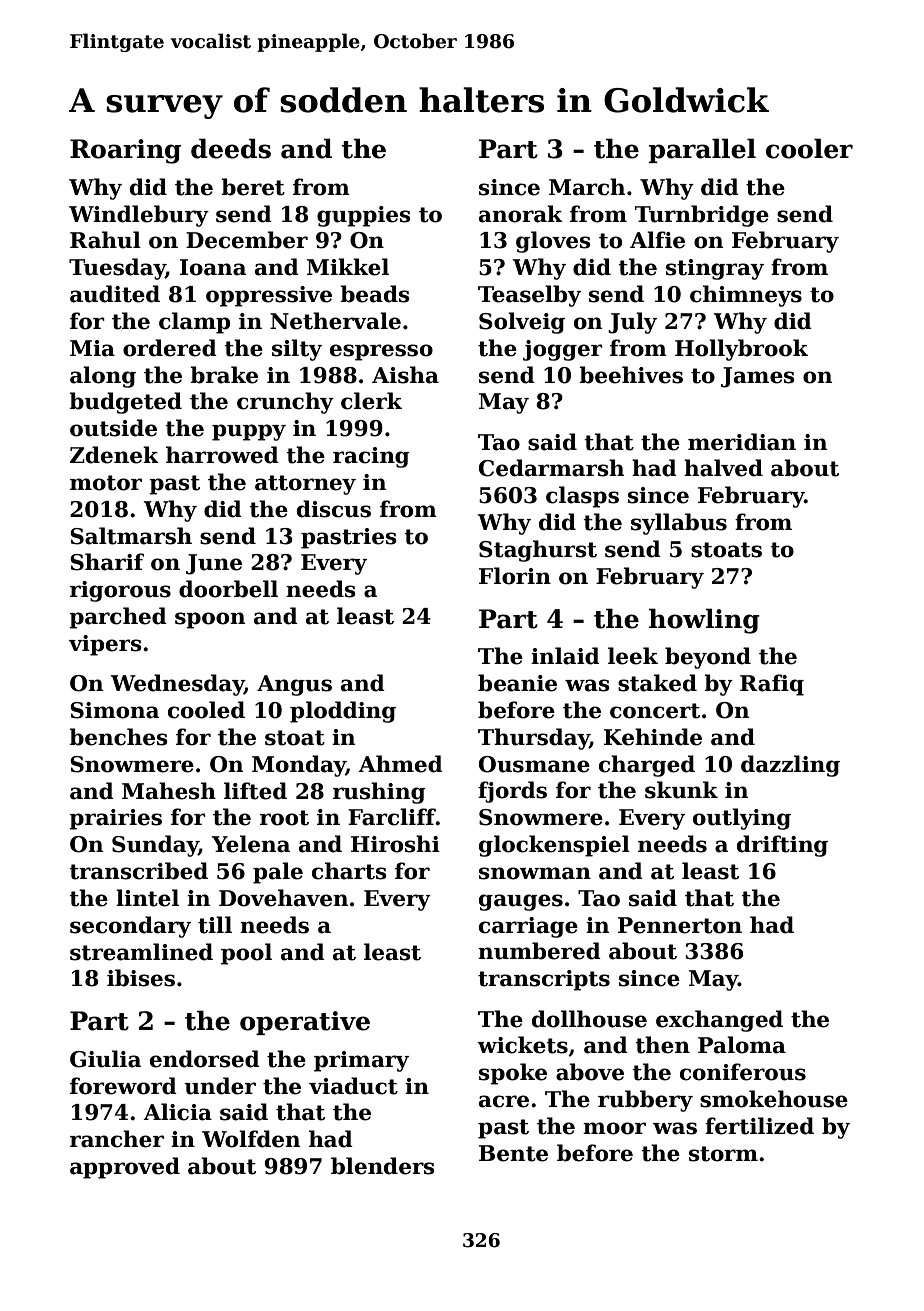 This page has width=924, height=1311. What do you see at coordinates (587, 187) in the page?
I see `March` at bounding box center [587, 187].
